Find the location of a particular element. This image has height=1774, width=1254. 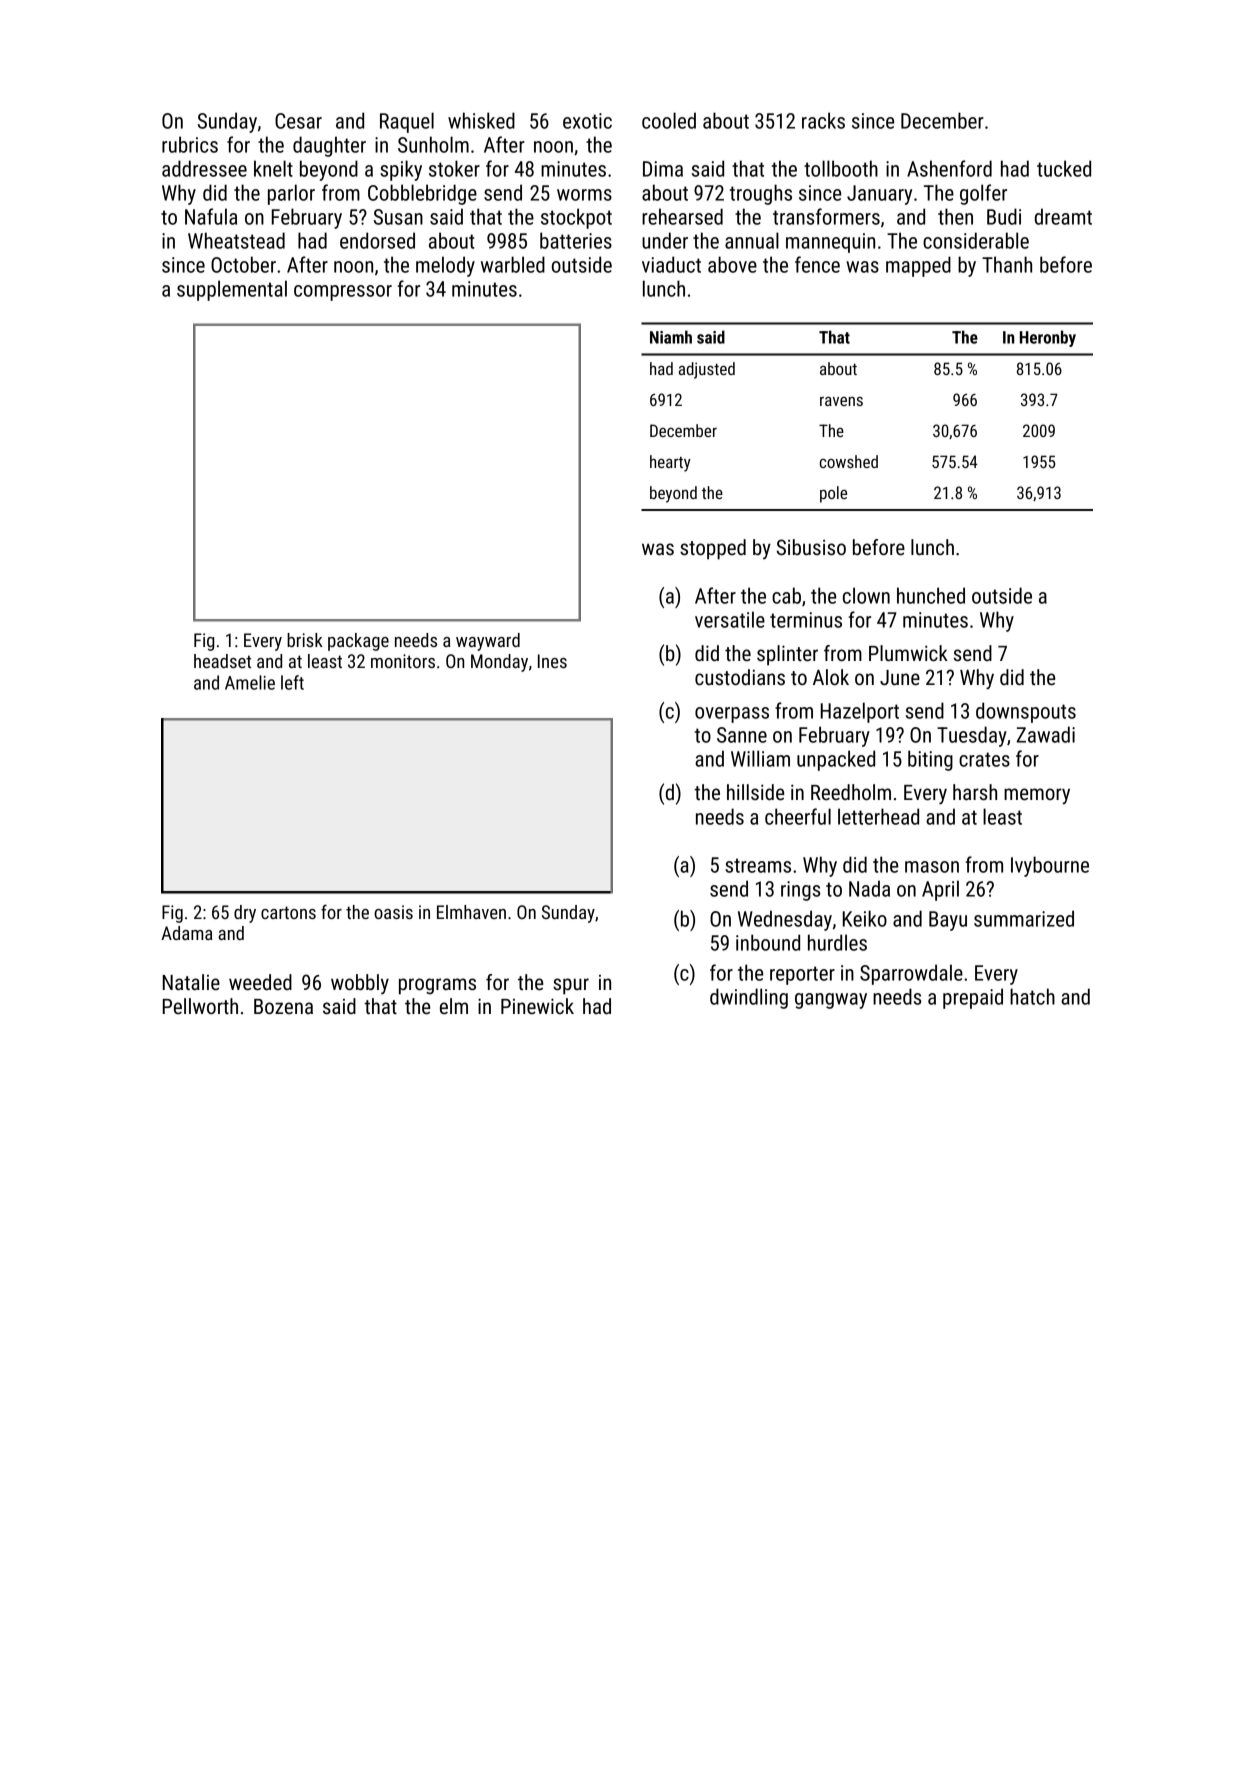

dwindling is located at coordinates (749, 998).
